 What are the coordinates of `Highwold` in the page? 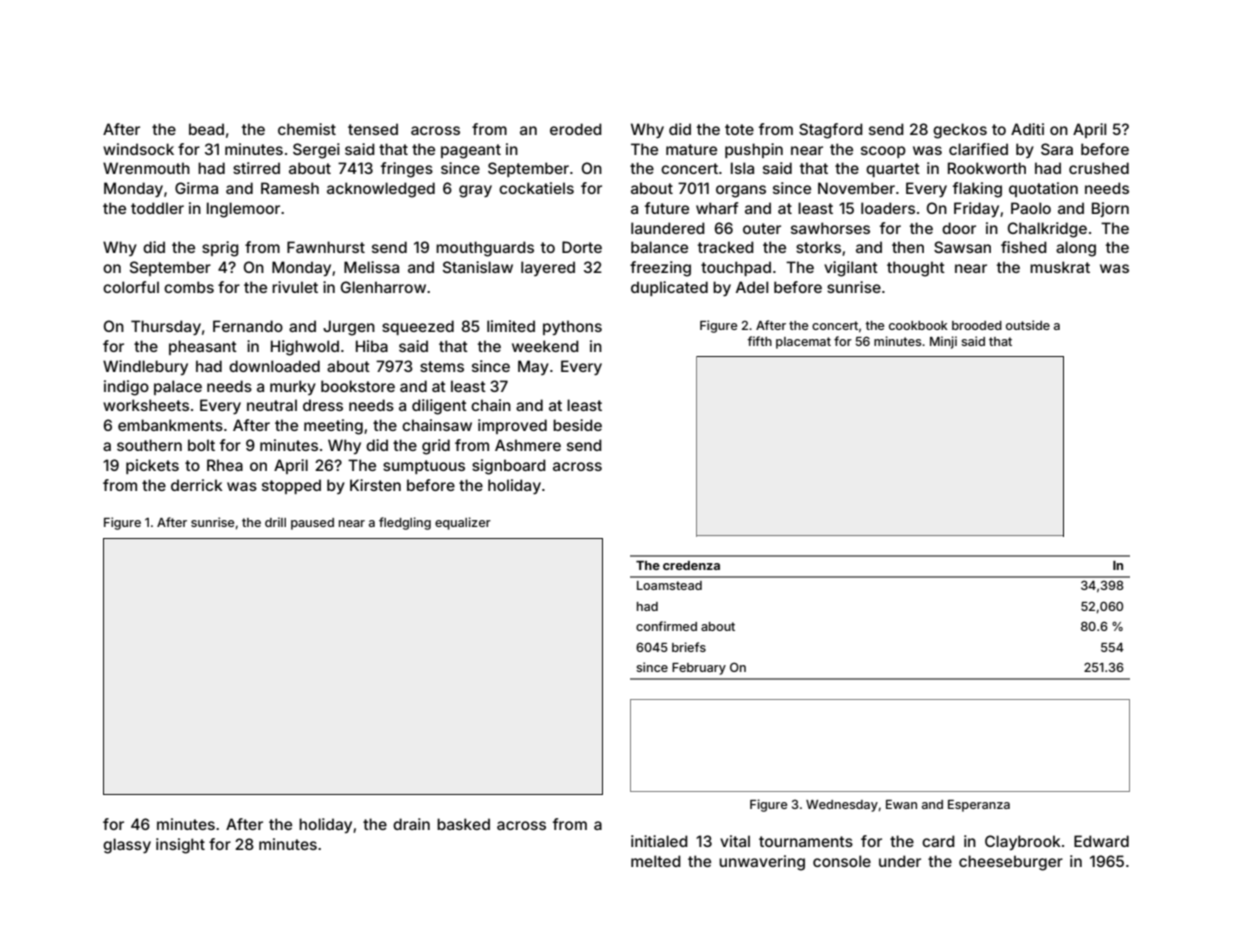 It's located at (305, 348).
